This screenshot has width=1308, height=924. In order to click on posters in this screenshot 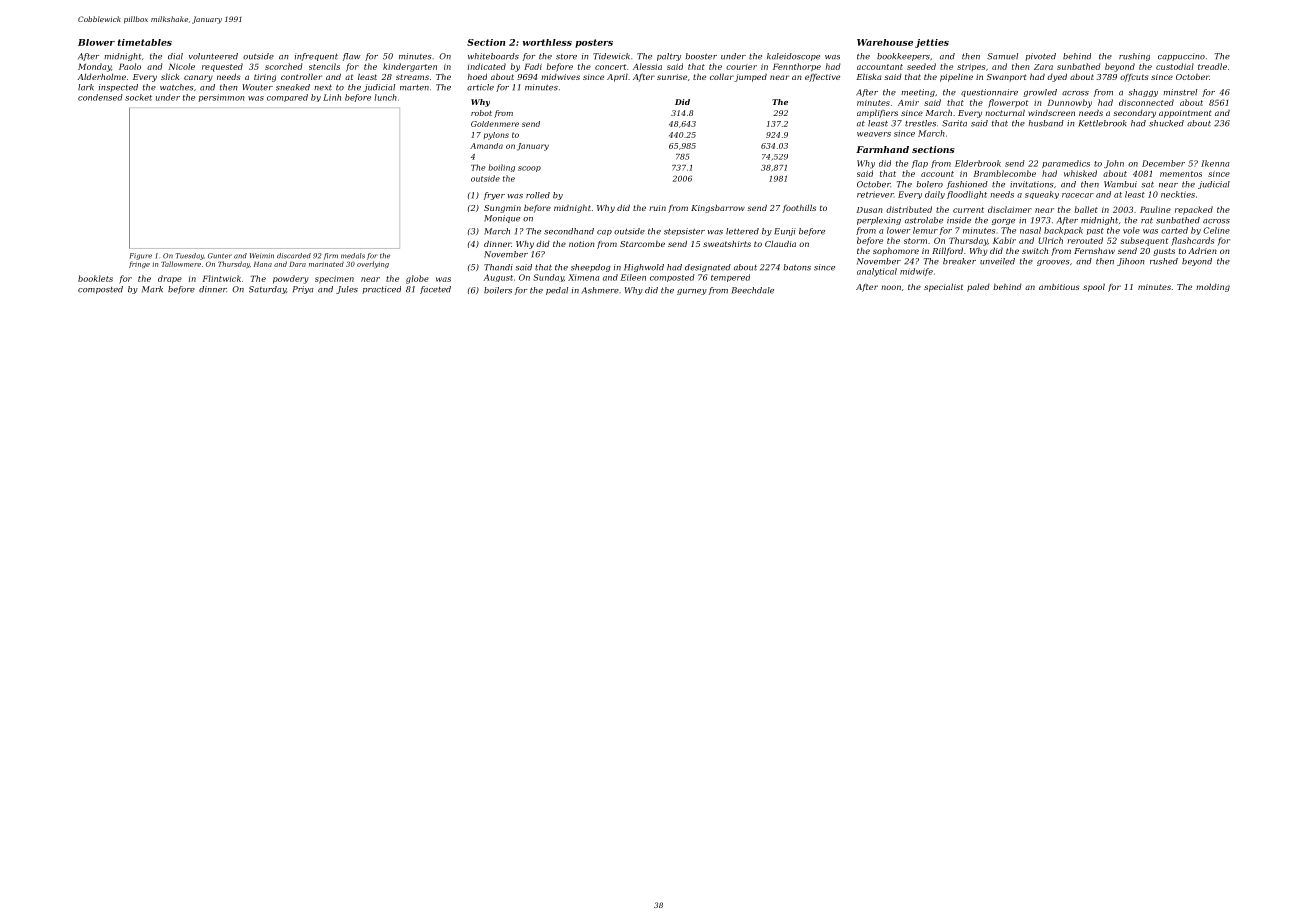, I will do `click(594, 43)`.
